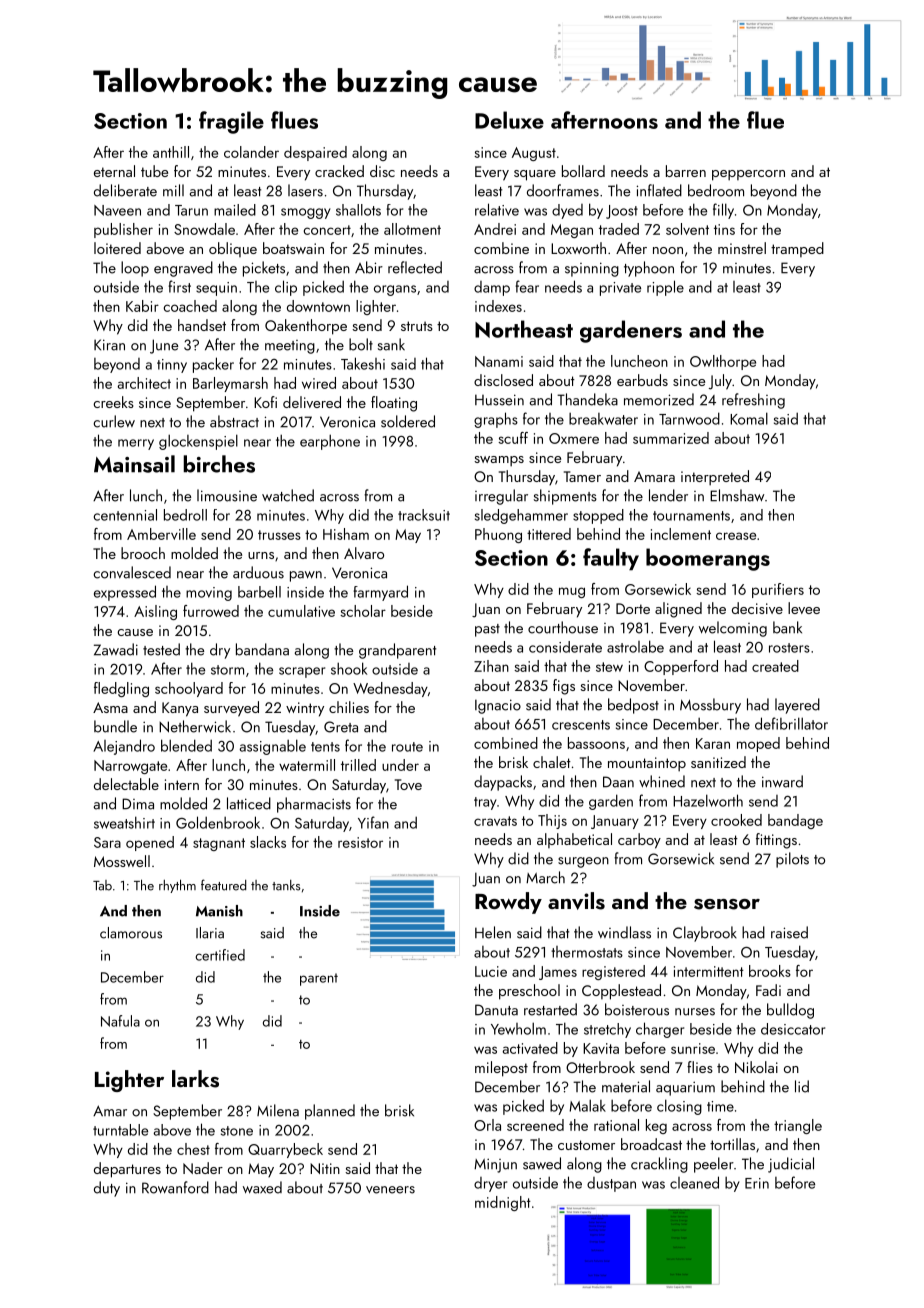 This screenshot has height=1308, width=924. Describe the element at coordinates (175, 1187) in the screenshot. I see `Rowanford` at that location.
